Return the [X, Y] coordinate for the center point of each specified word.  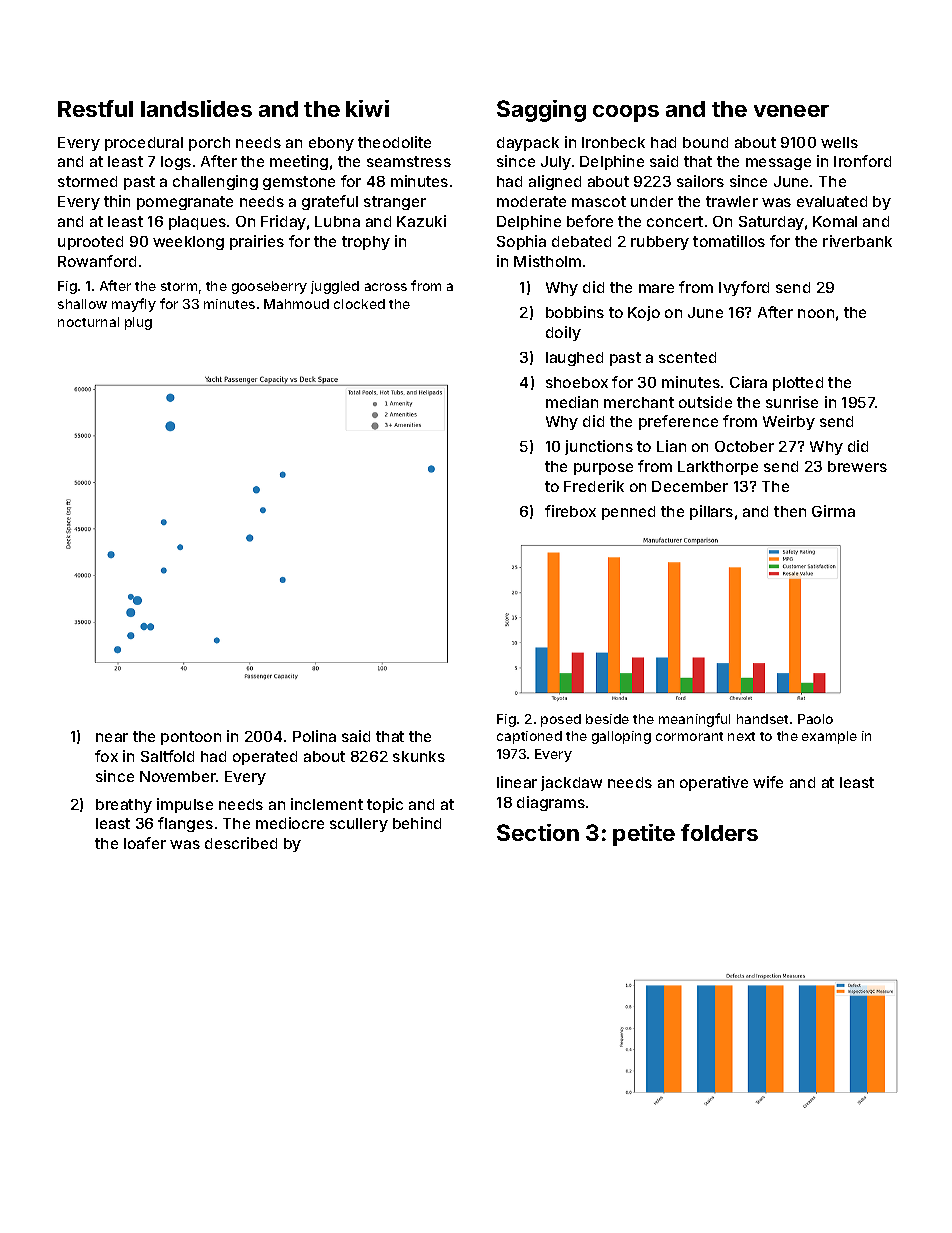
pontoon [191, 738]
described [241, 843]
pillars [711, 512]
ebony [331, 144]
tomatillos [729, 241]
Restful [95, 108]
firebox [570, 511]
